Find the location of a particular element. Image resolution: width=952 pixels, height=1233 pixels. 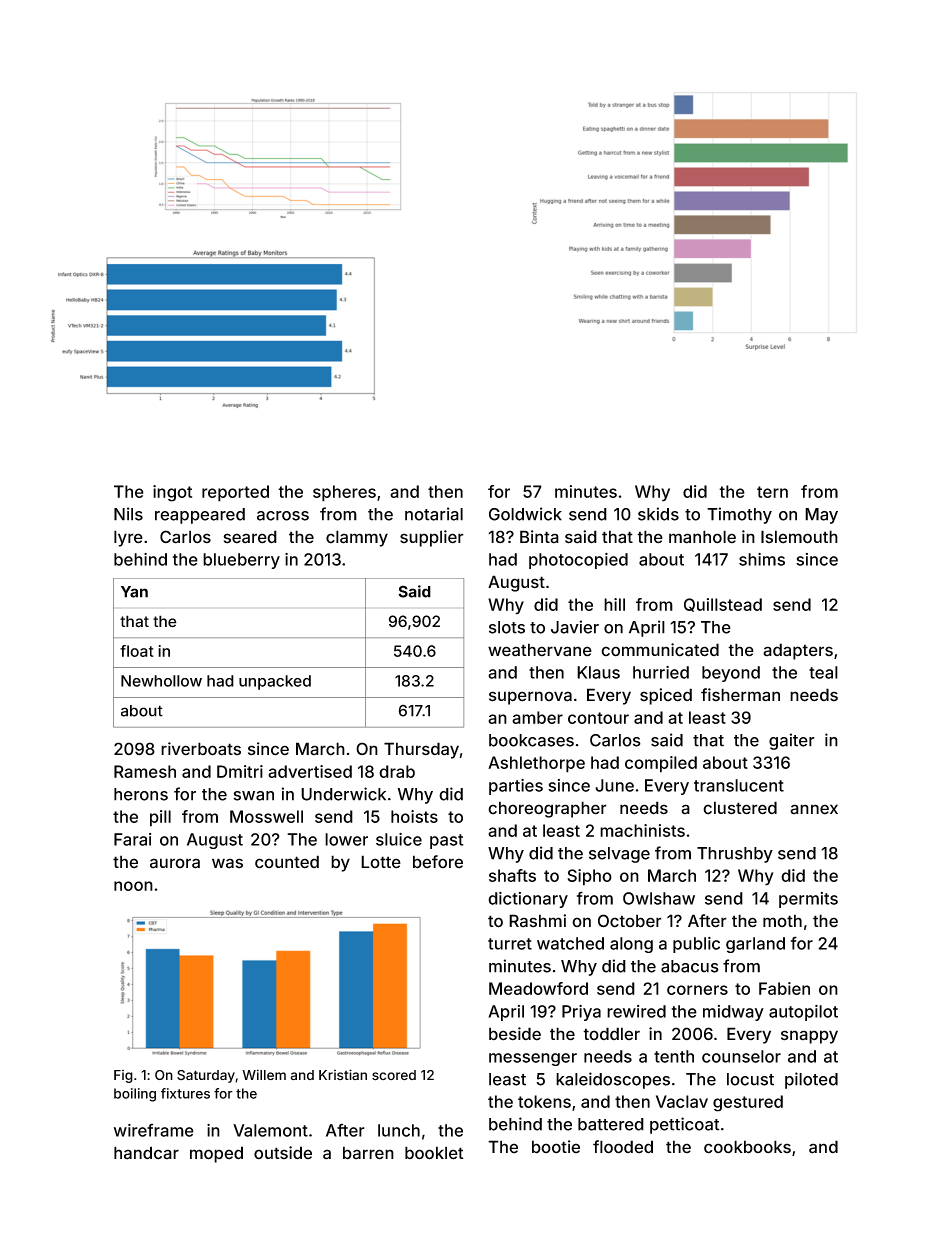

counted is located at coordinates (287, 862).
